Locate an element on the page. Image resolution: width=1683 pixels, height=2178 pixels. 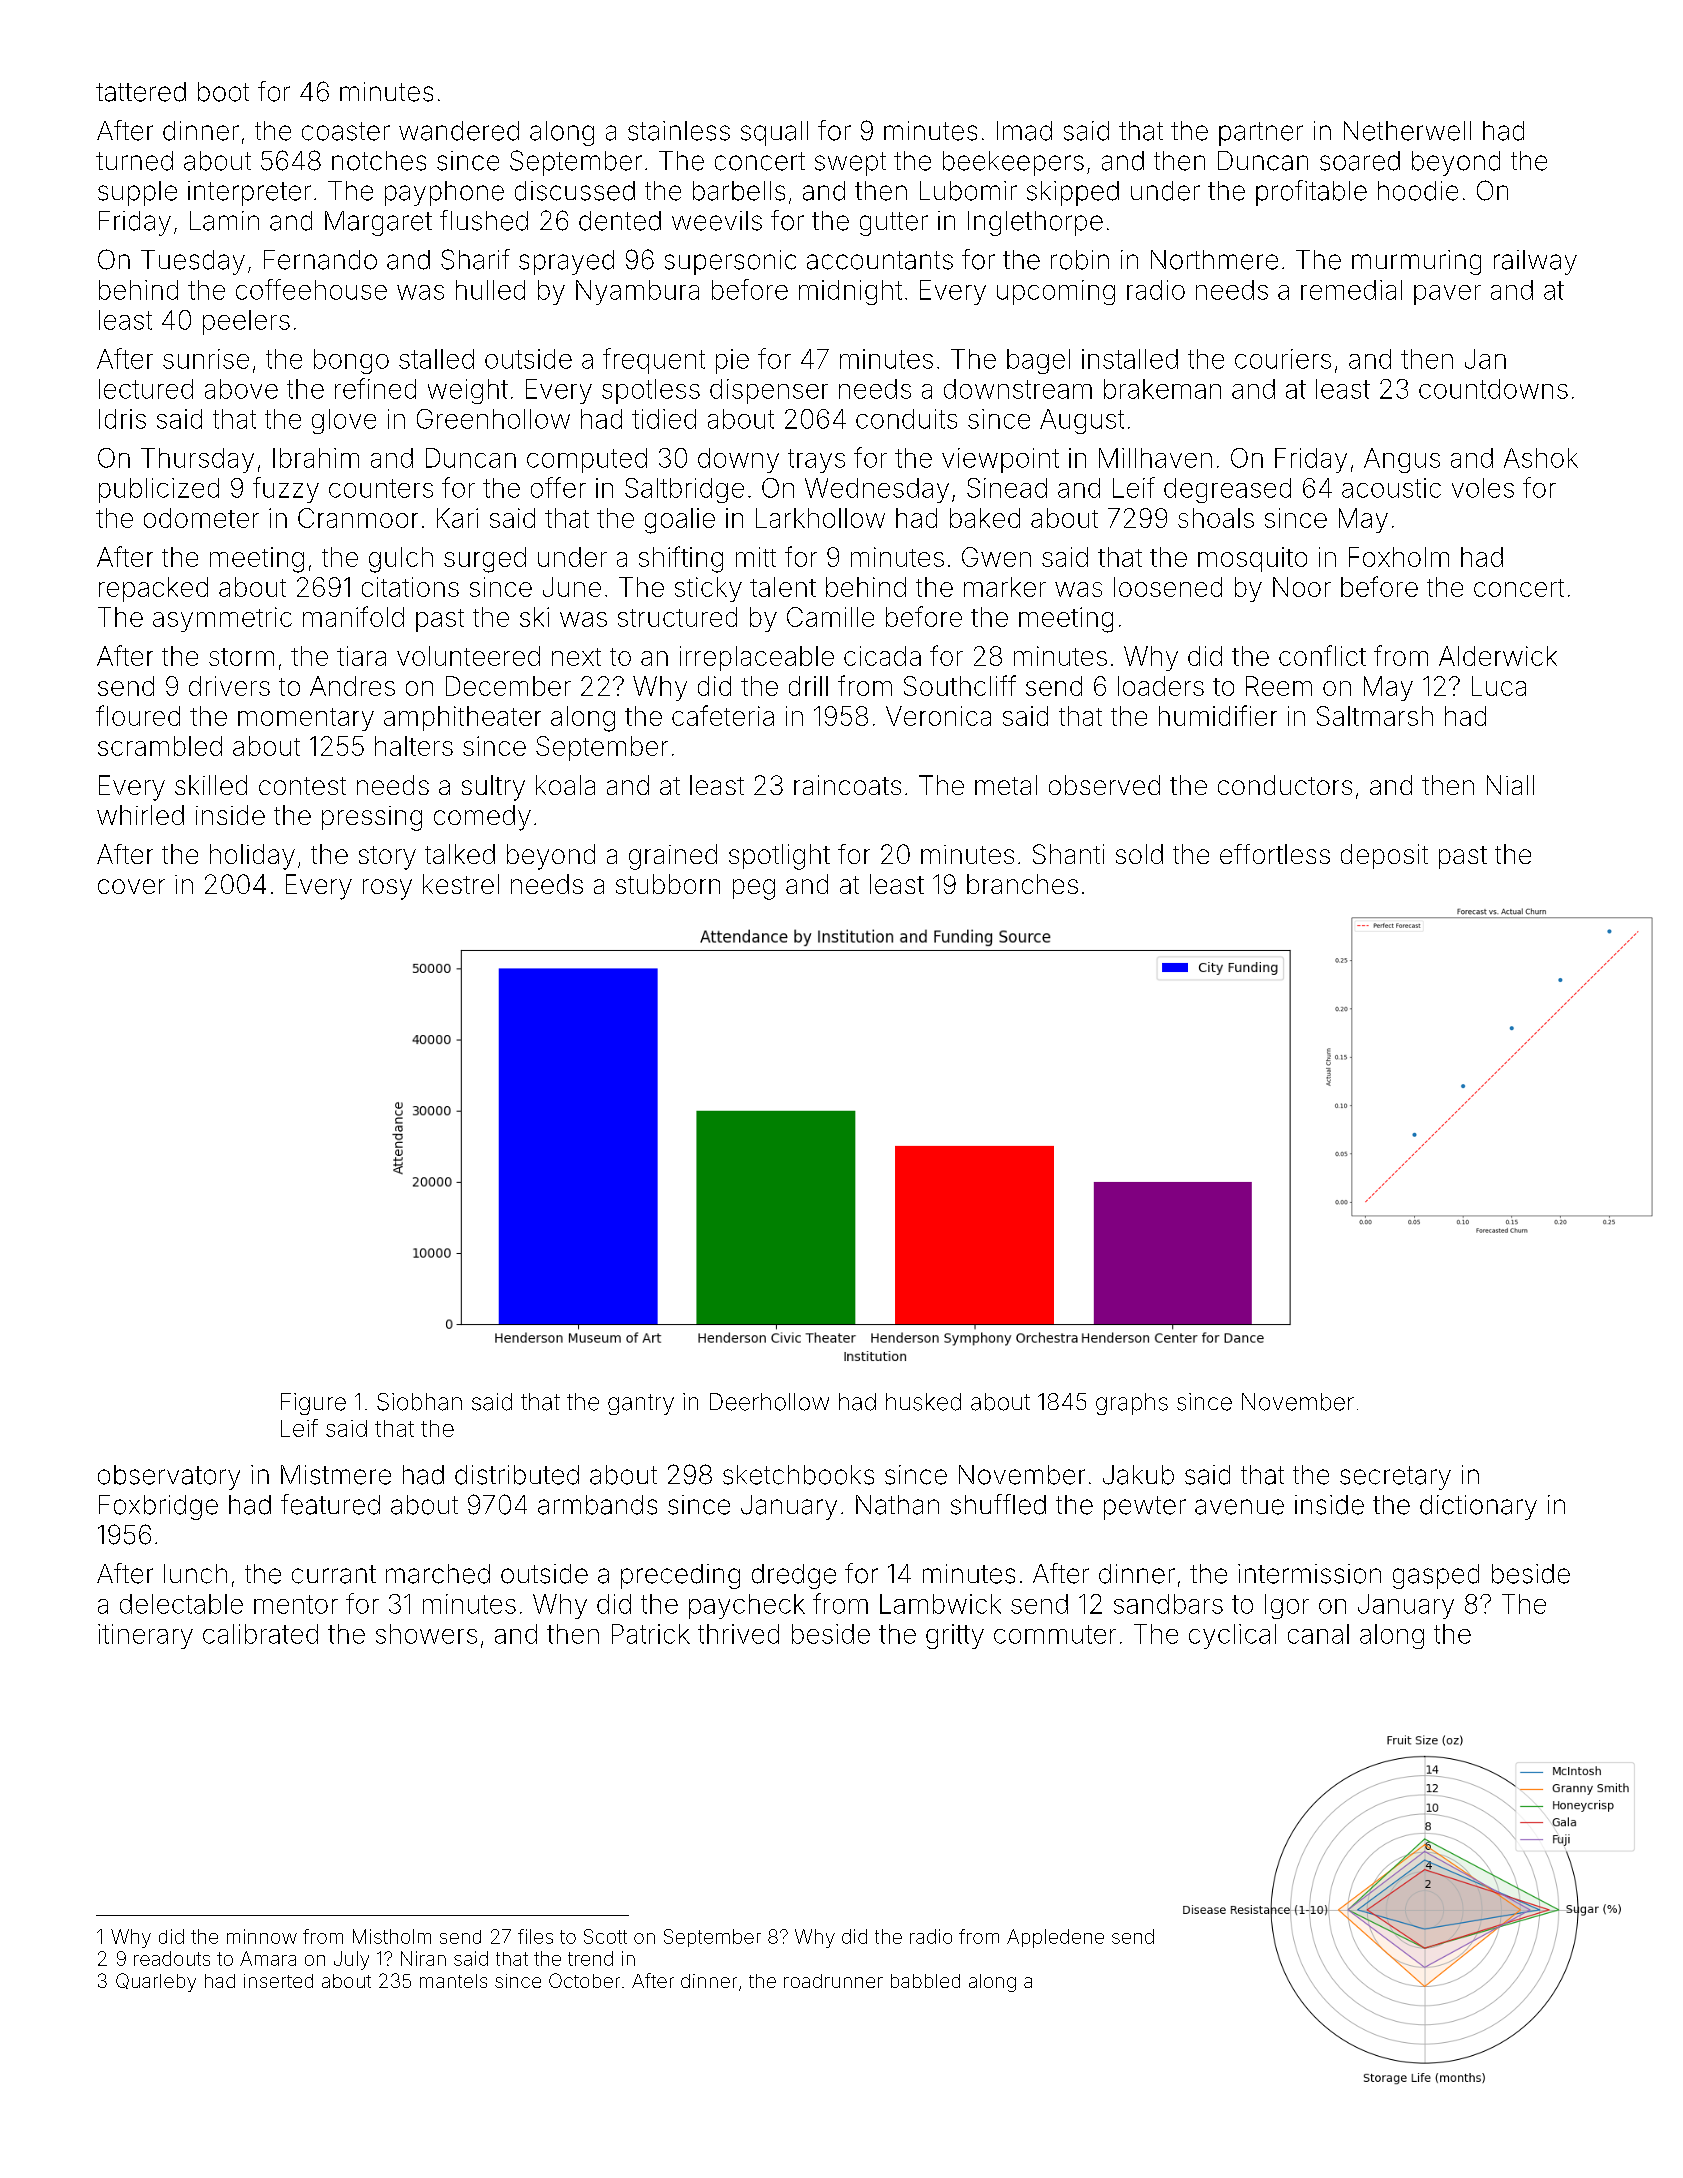
secretary is located at coordinates (1395, 1478).
